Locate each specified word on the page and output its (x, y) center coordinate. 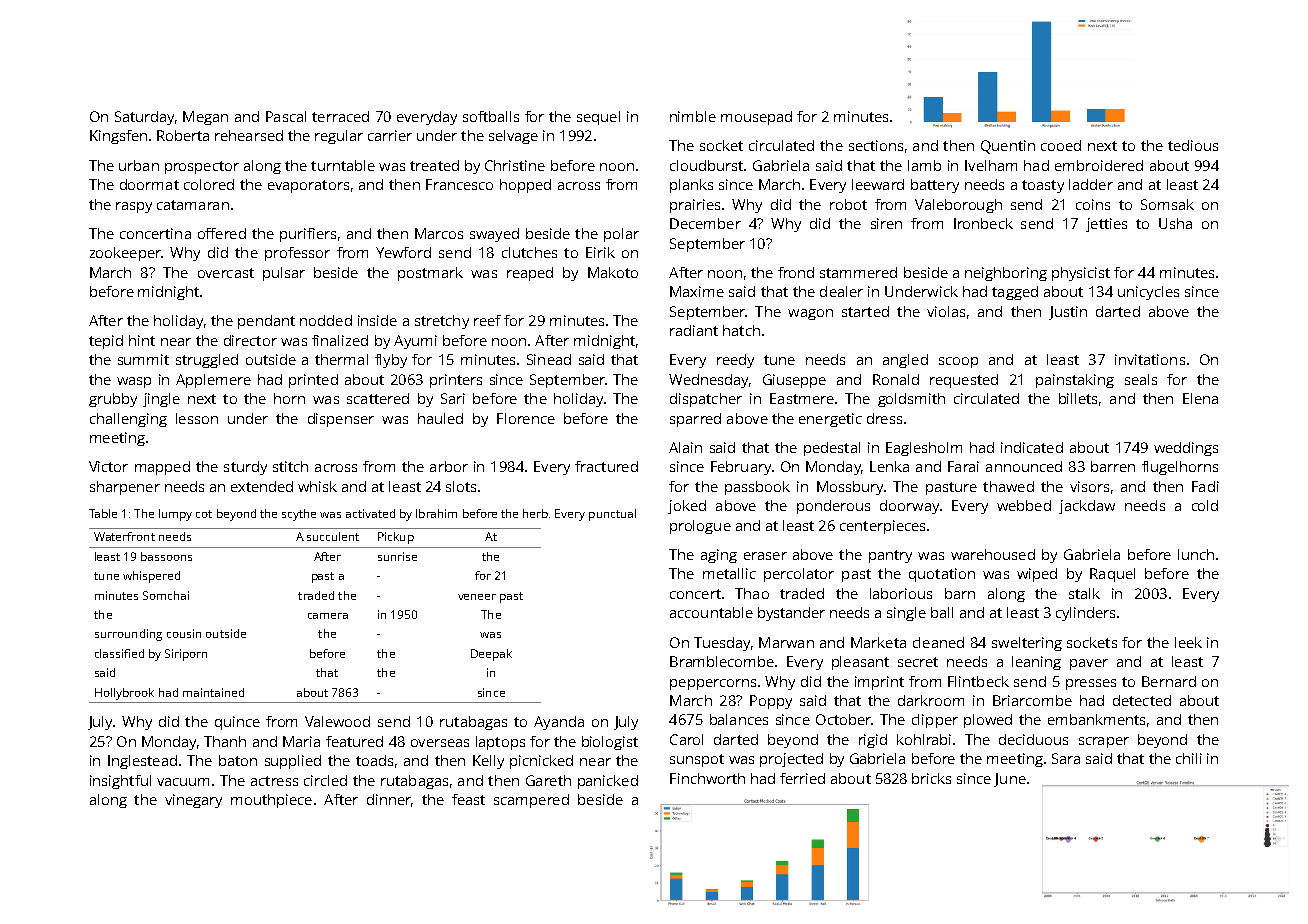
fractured (606, 466)
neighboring (1006, 274)
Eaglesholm (924, 449)
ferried (802, 778)
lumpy (175, 515)
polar (621, 235)
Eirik (600, 252)
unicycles (1148, 293)
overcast (226, 273)
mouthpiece (271, 801)
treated (434, 165)
